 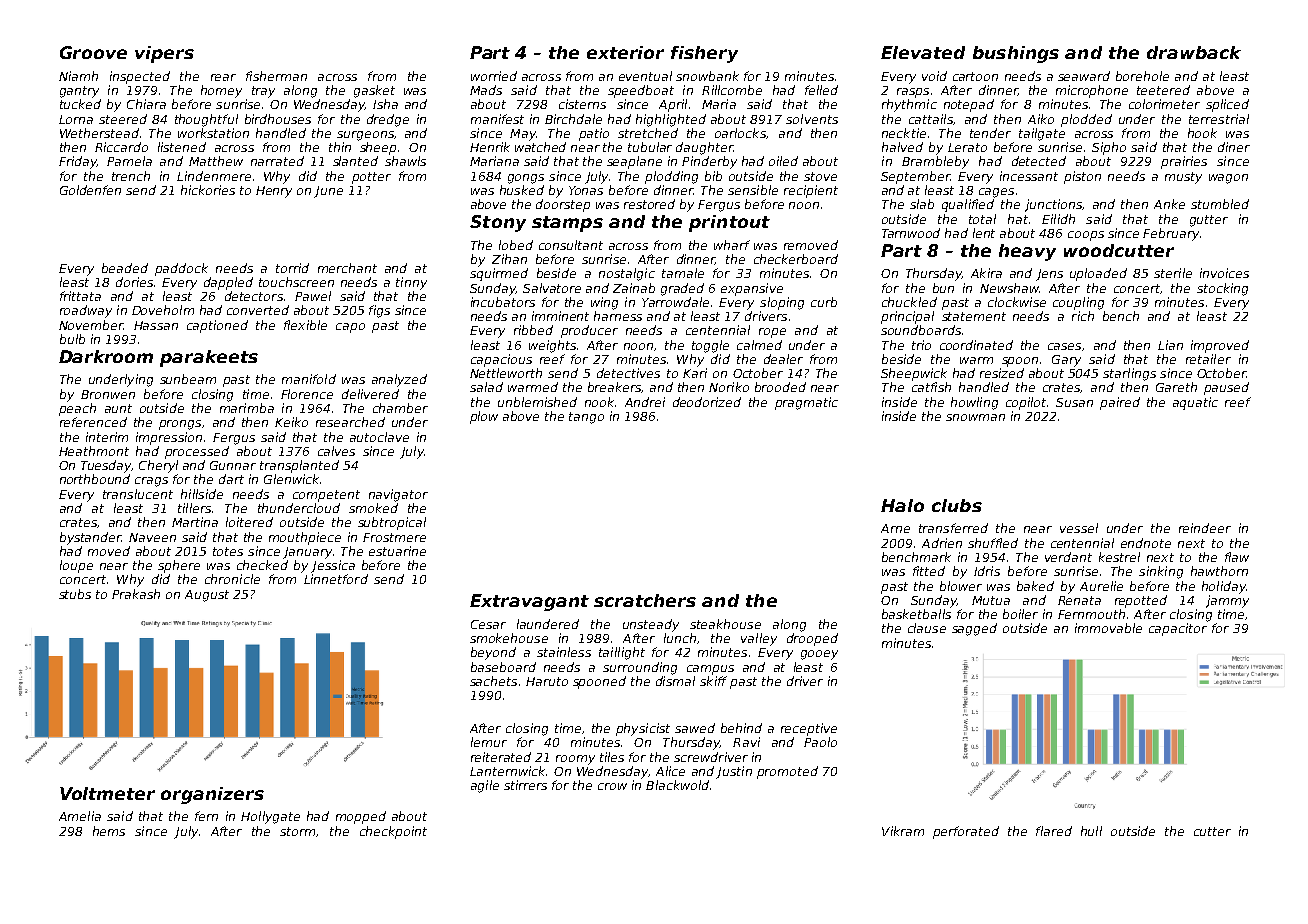 What do you see at coordinates (1108, 628) in the screenshot?
I see `immovable` at bounding box center [1108, 628].
